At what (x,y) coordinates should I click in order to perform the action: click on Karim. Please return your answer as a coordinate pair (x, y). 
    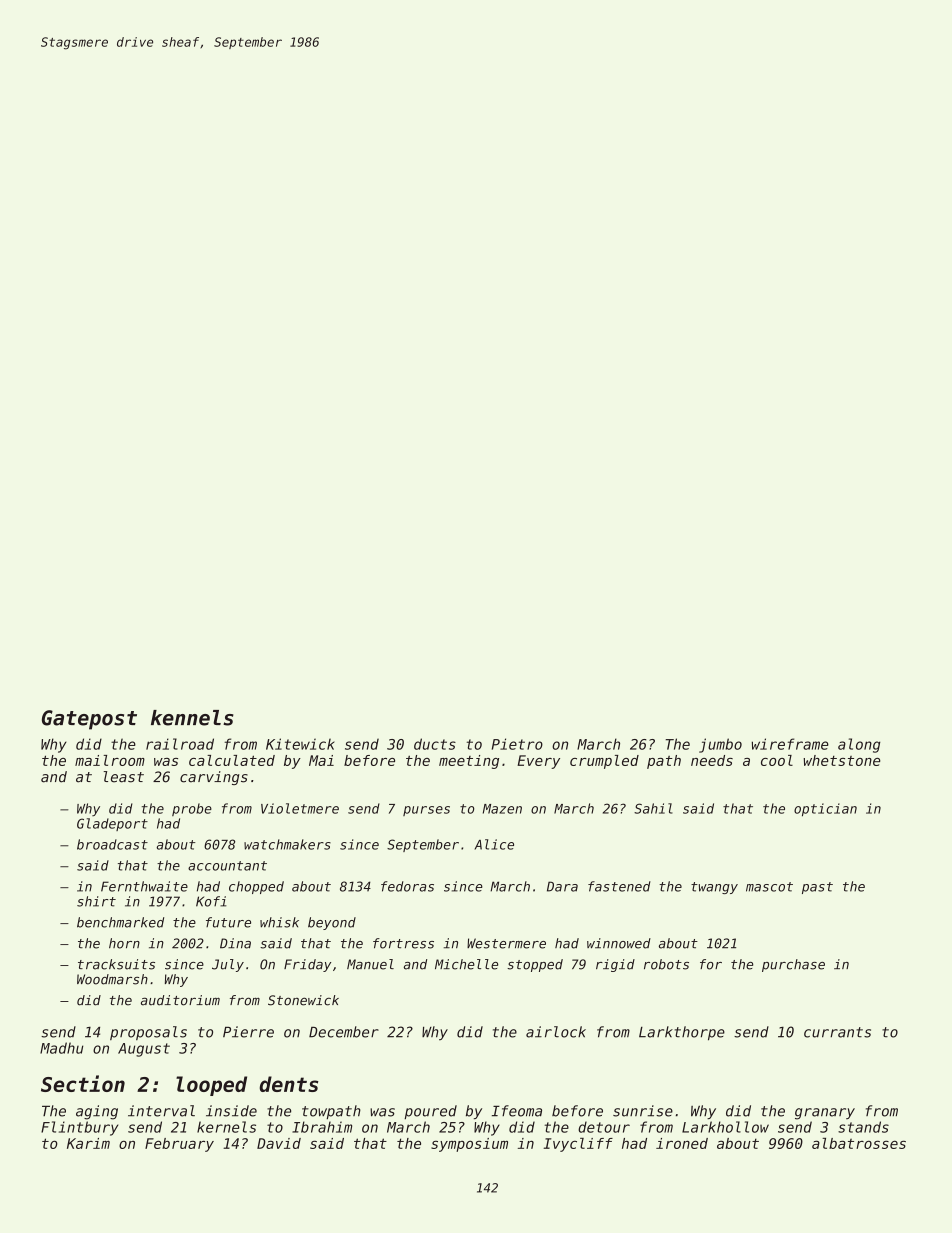
    Looking at the image, I should click on (88, 1143).
